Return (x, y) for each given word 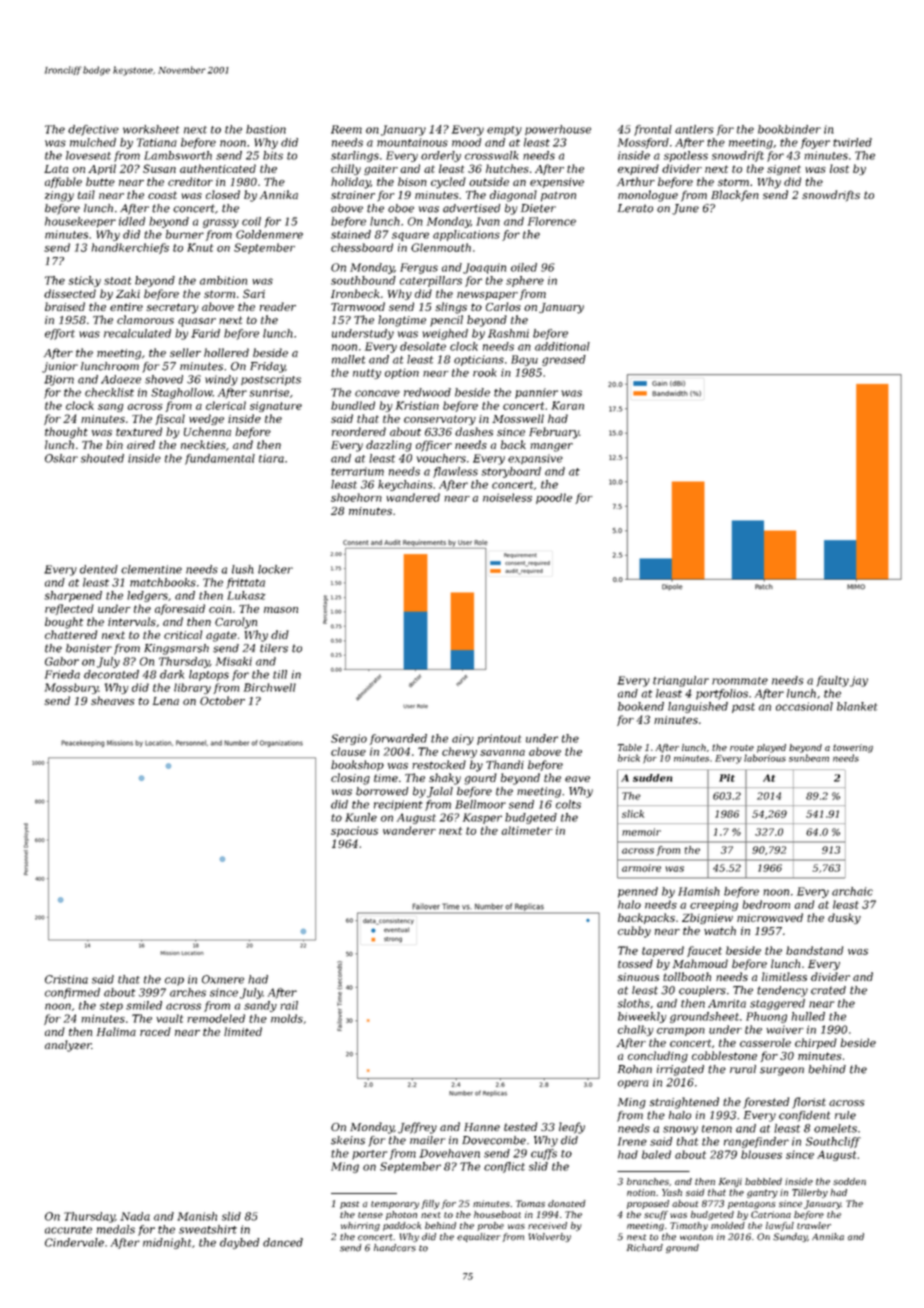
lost (839, 168)
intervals (132, 621)
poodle (554, 498)
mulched (93, 142)
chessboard (362, 247)
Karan (568, 405)
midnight (167, 1243)
